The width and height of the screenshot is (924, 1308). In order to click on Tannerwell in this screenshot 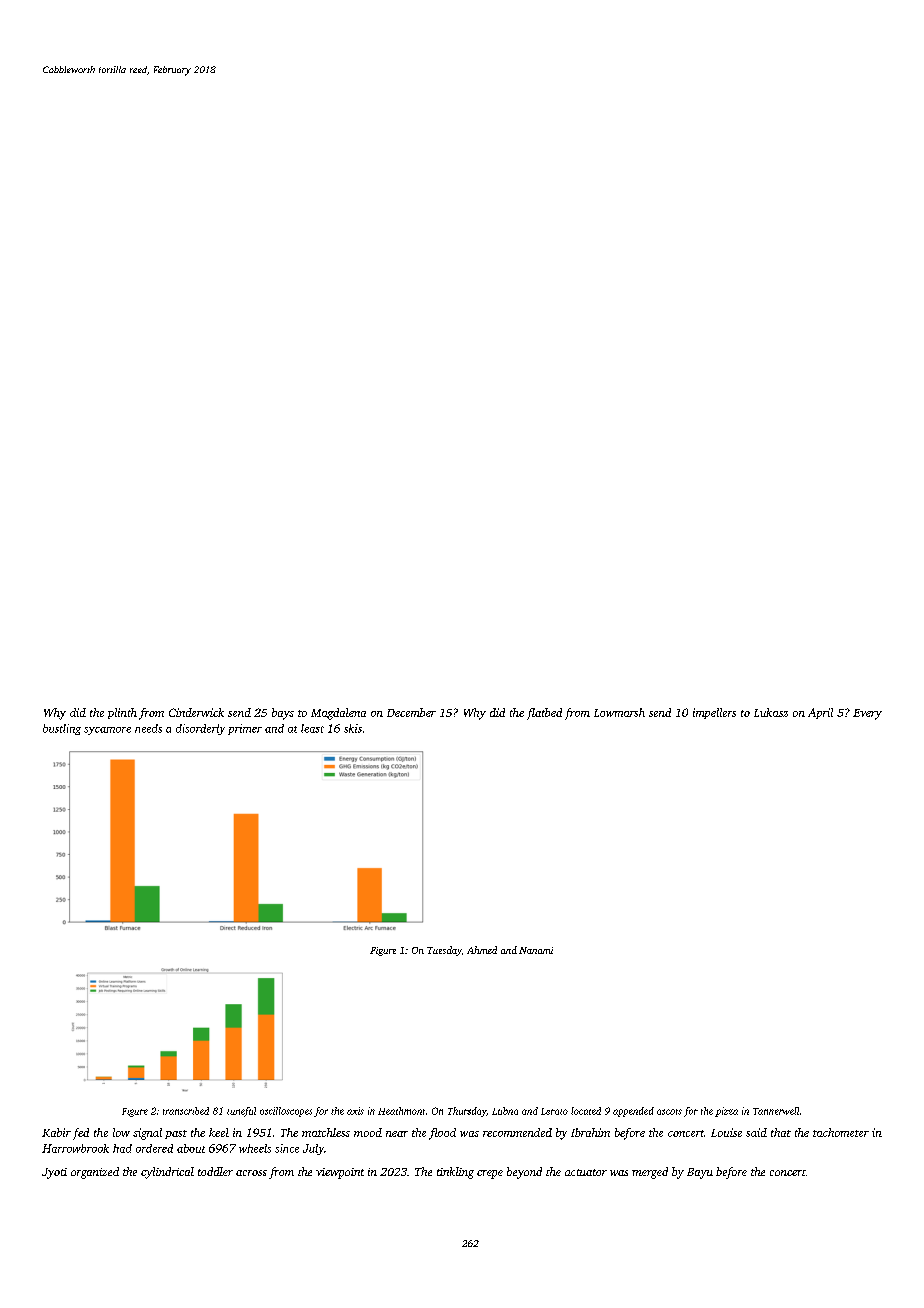, I will do `click(776, 1111)`.
